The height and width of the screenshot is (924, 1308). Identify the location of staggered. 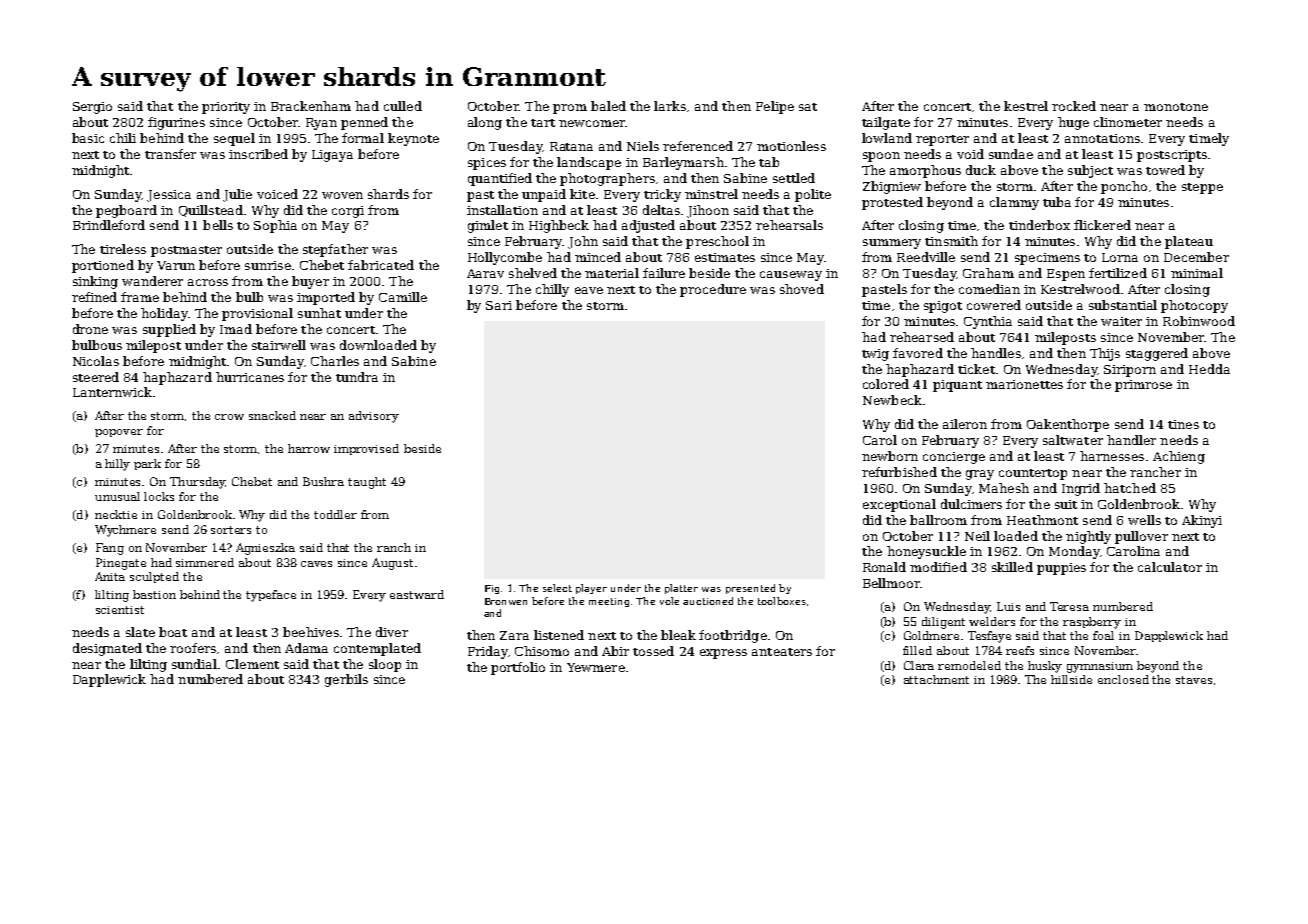
(1157, 354).
